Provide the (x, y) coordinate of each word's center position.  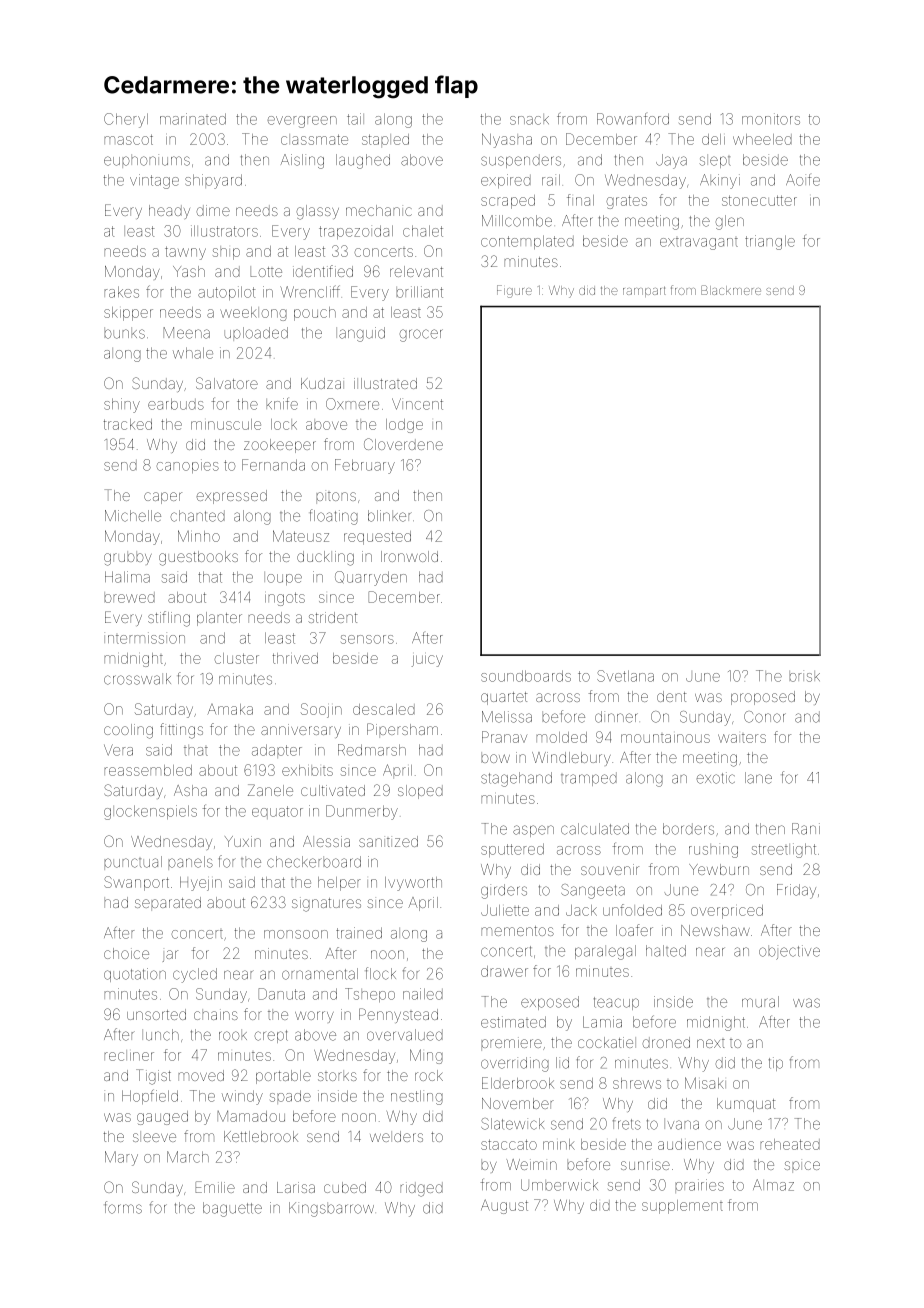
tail (355, 119)
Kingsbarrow (331, 1209)
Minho (199, 536)
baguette (232, 1209)
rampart (644, 292)
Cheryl (126, 120)
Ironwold (409, 556)
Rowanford (633, 119)
